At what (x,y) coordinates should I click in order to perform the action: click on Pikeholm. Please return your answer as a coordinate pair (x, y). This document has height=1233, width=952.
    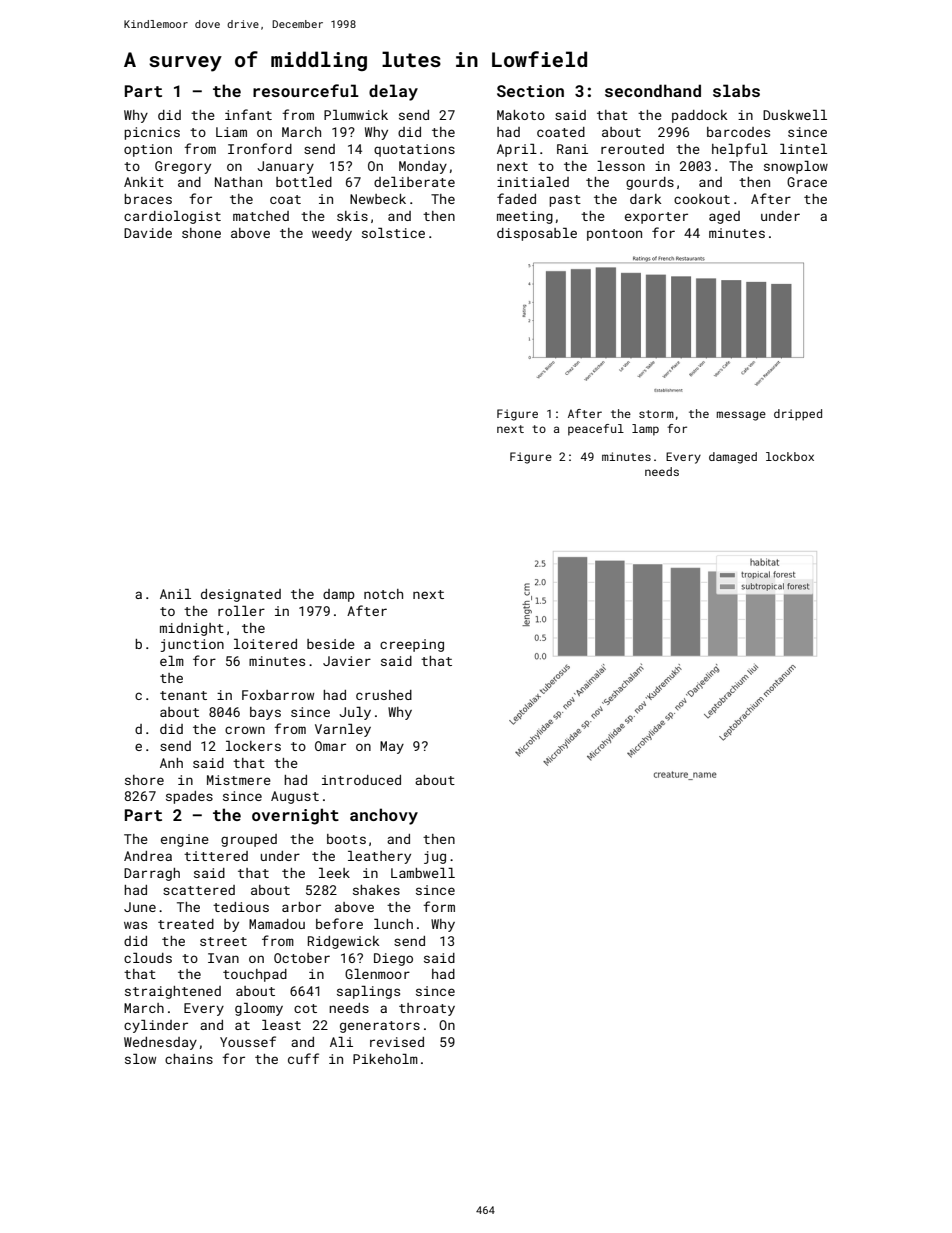
    Looking at the image, I should click on (385, 1059).
